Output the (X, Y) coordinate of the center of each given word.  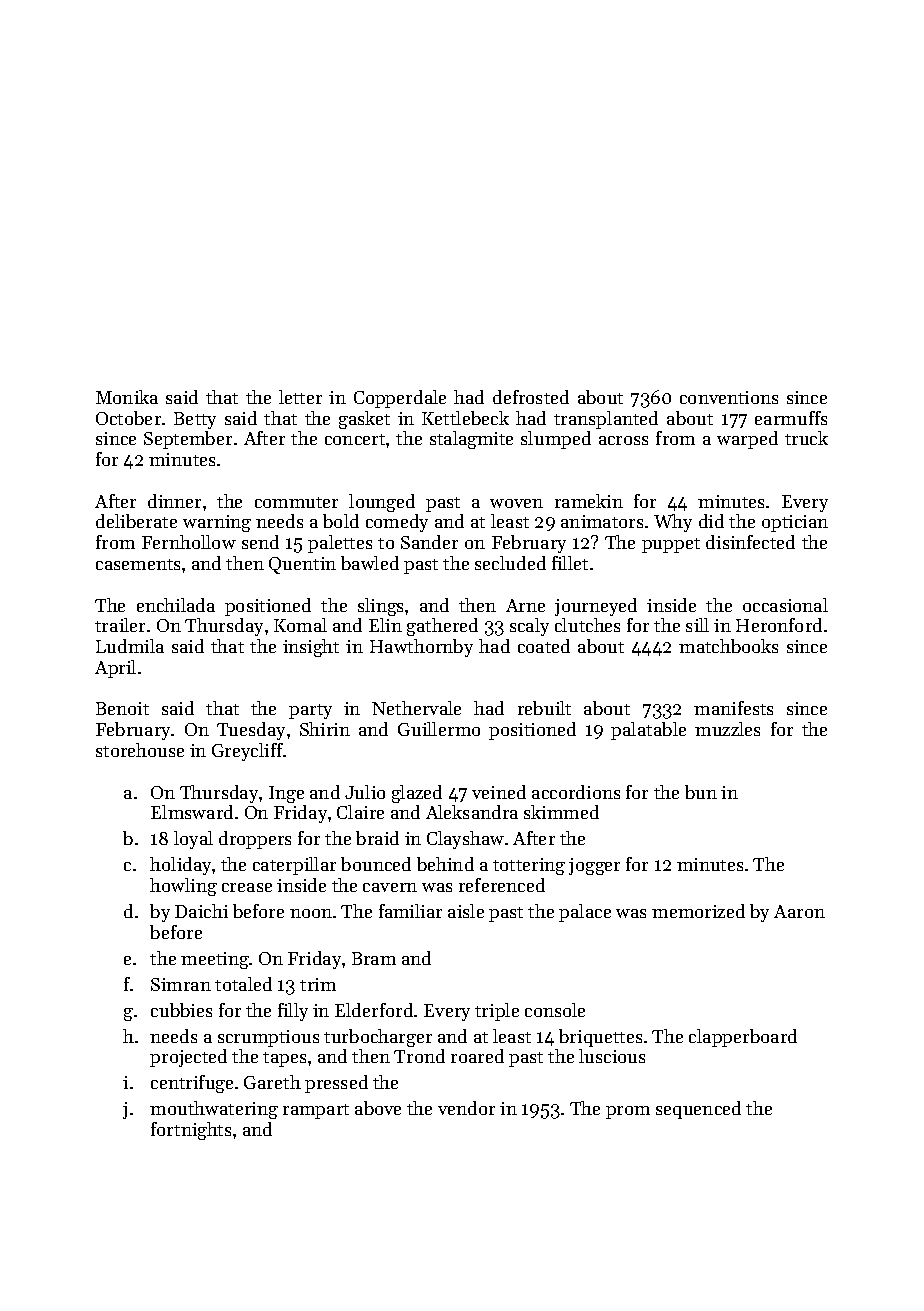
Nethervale (416, 708)
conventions (729, 397)
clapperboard (743, 1038)
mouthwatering (214, 1110)
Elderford (374, 1010)
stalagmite (471, 440)
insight (311, 648)
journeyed (596, 607)
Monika (127, 397)
